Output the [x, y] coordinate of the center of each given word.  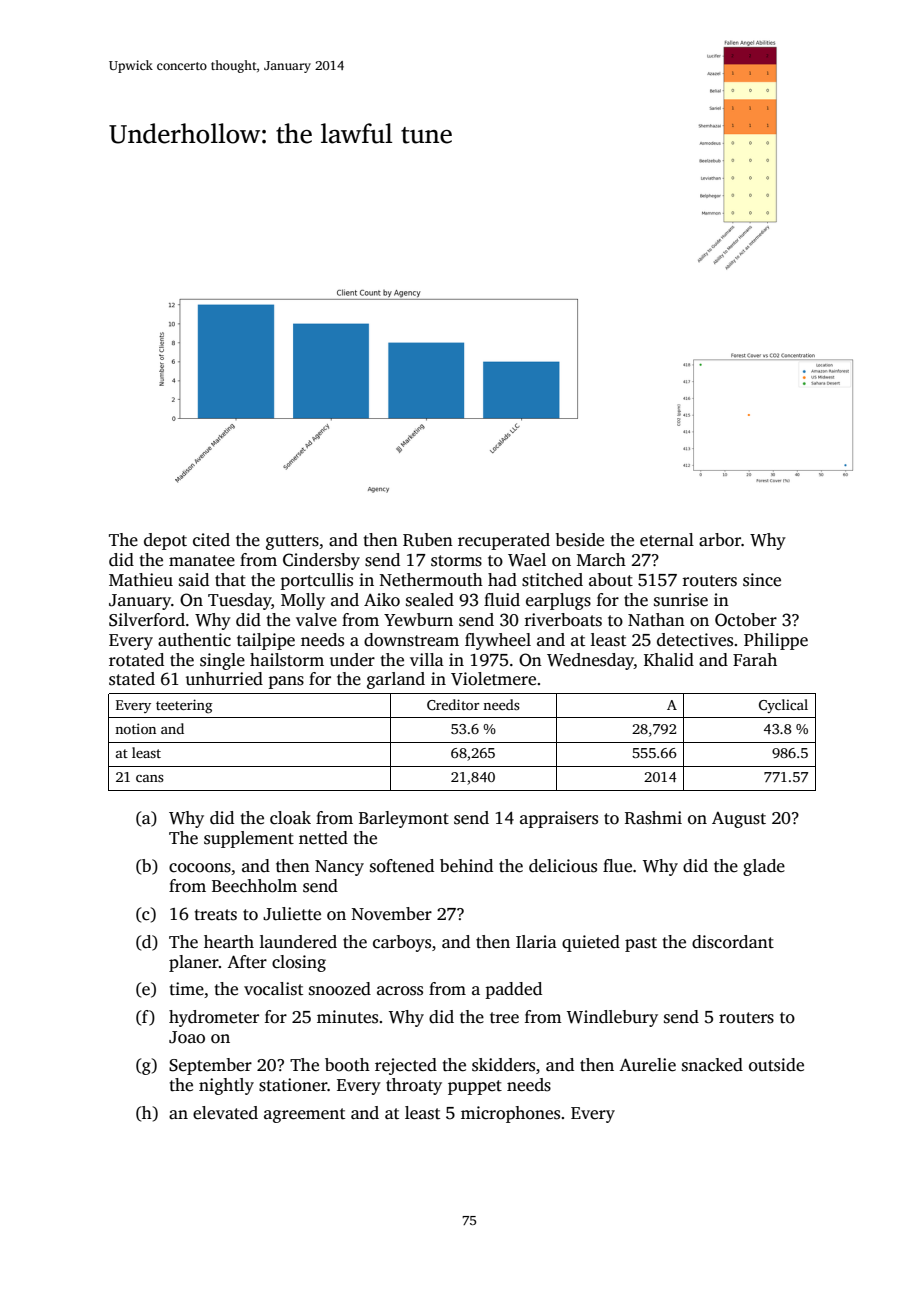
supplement [249, 839]
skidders [503, 1065]
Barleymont [404, 819]
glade [764, 867]
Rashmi [653, 818]
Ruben [428, 540]
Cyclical [783, 706]
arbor [720, 540]
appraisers [559, 819]
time [186, 989]
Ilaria [536, 941]
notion [135, 728]
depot [165, 541]
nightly [226, 1086]
